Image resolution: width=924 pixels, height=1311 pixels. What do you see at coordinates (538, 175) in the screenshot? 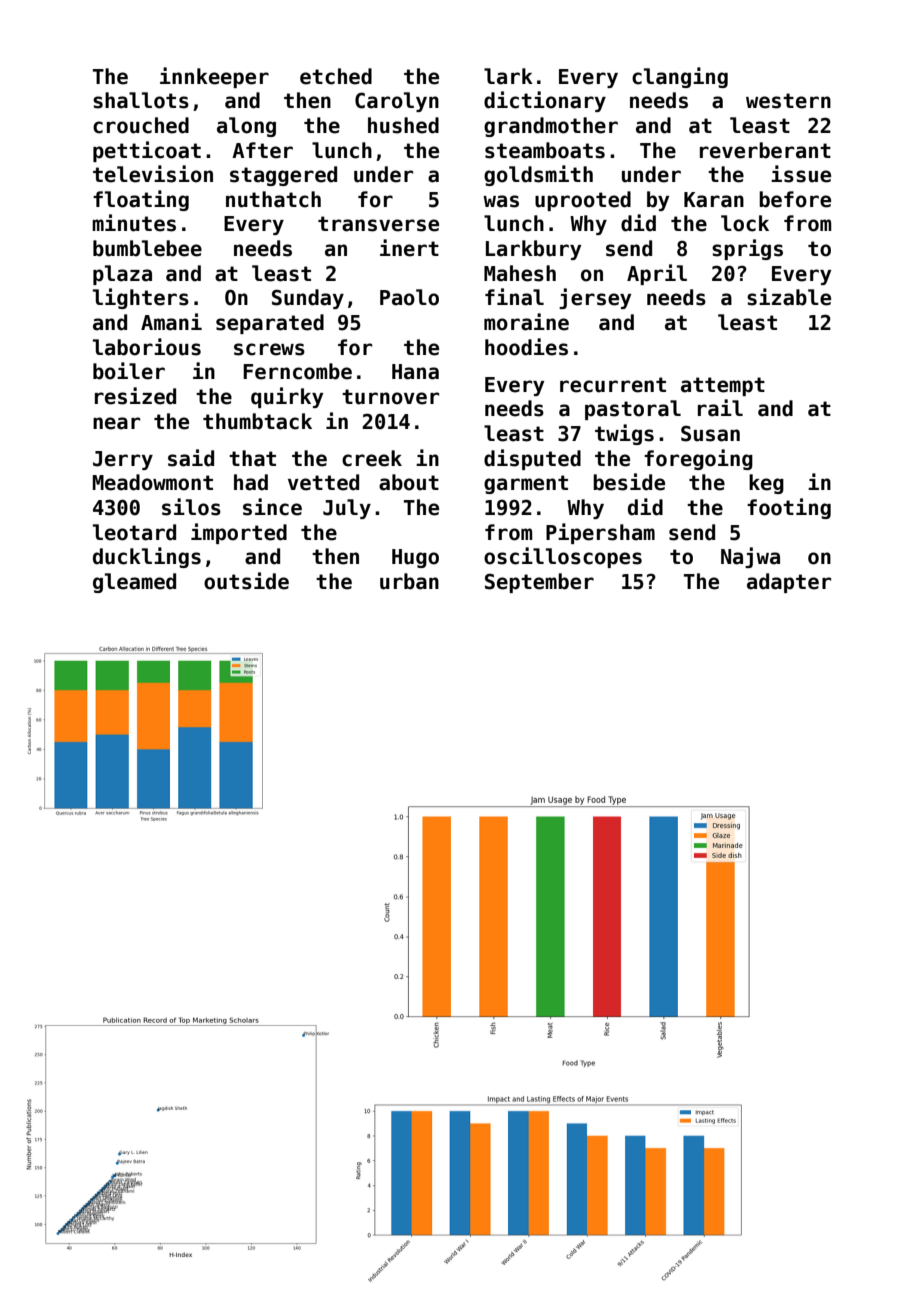
I see `goldsmith` at bounding box center [538, 175].
